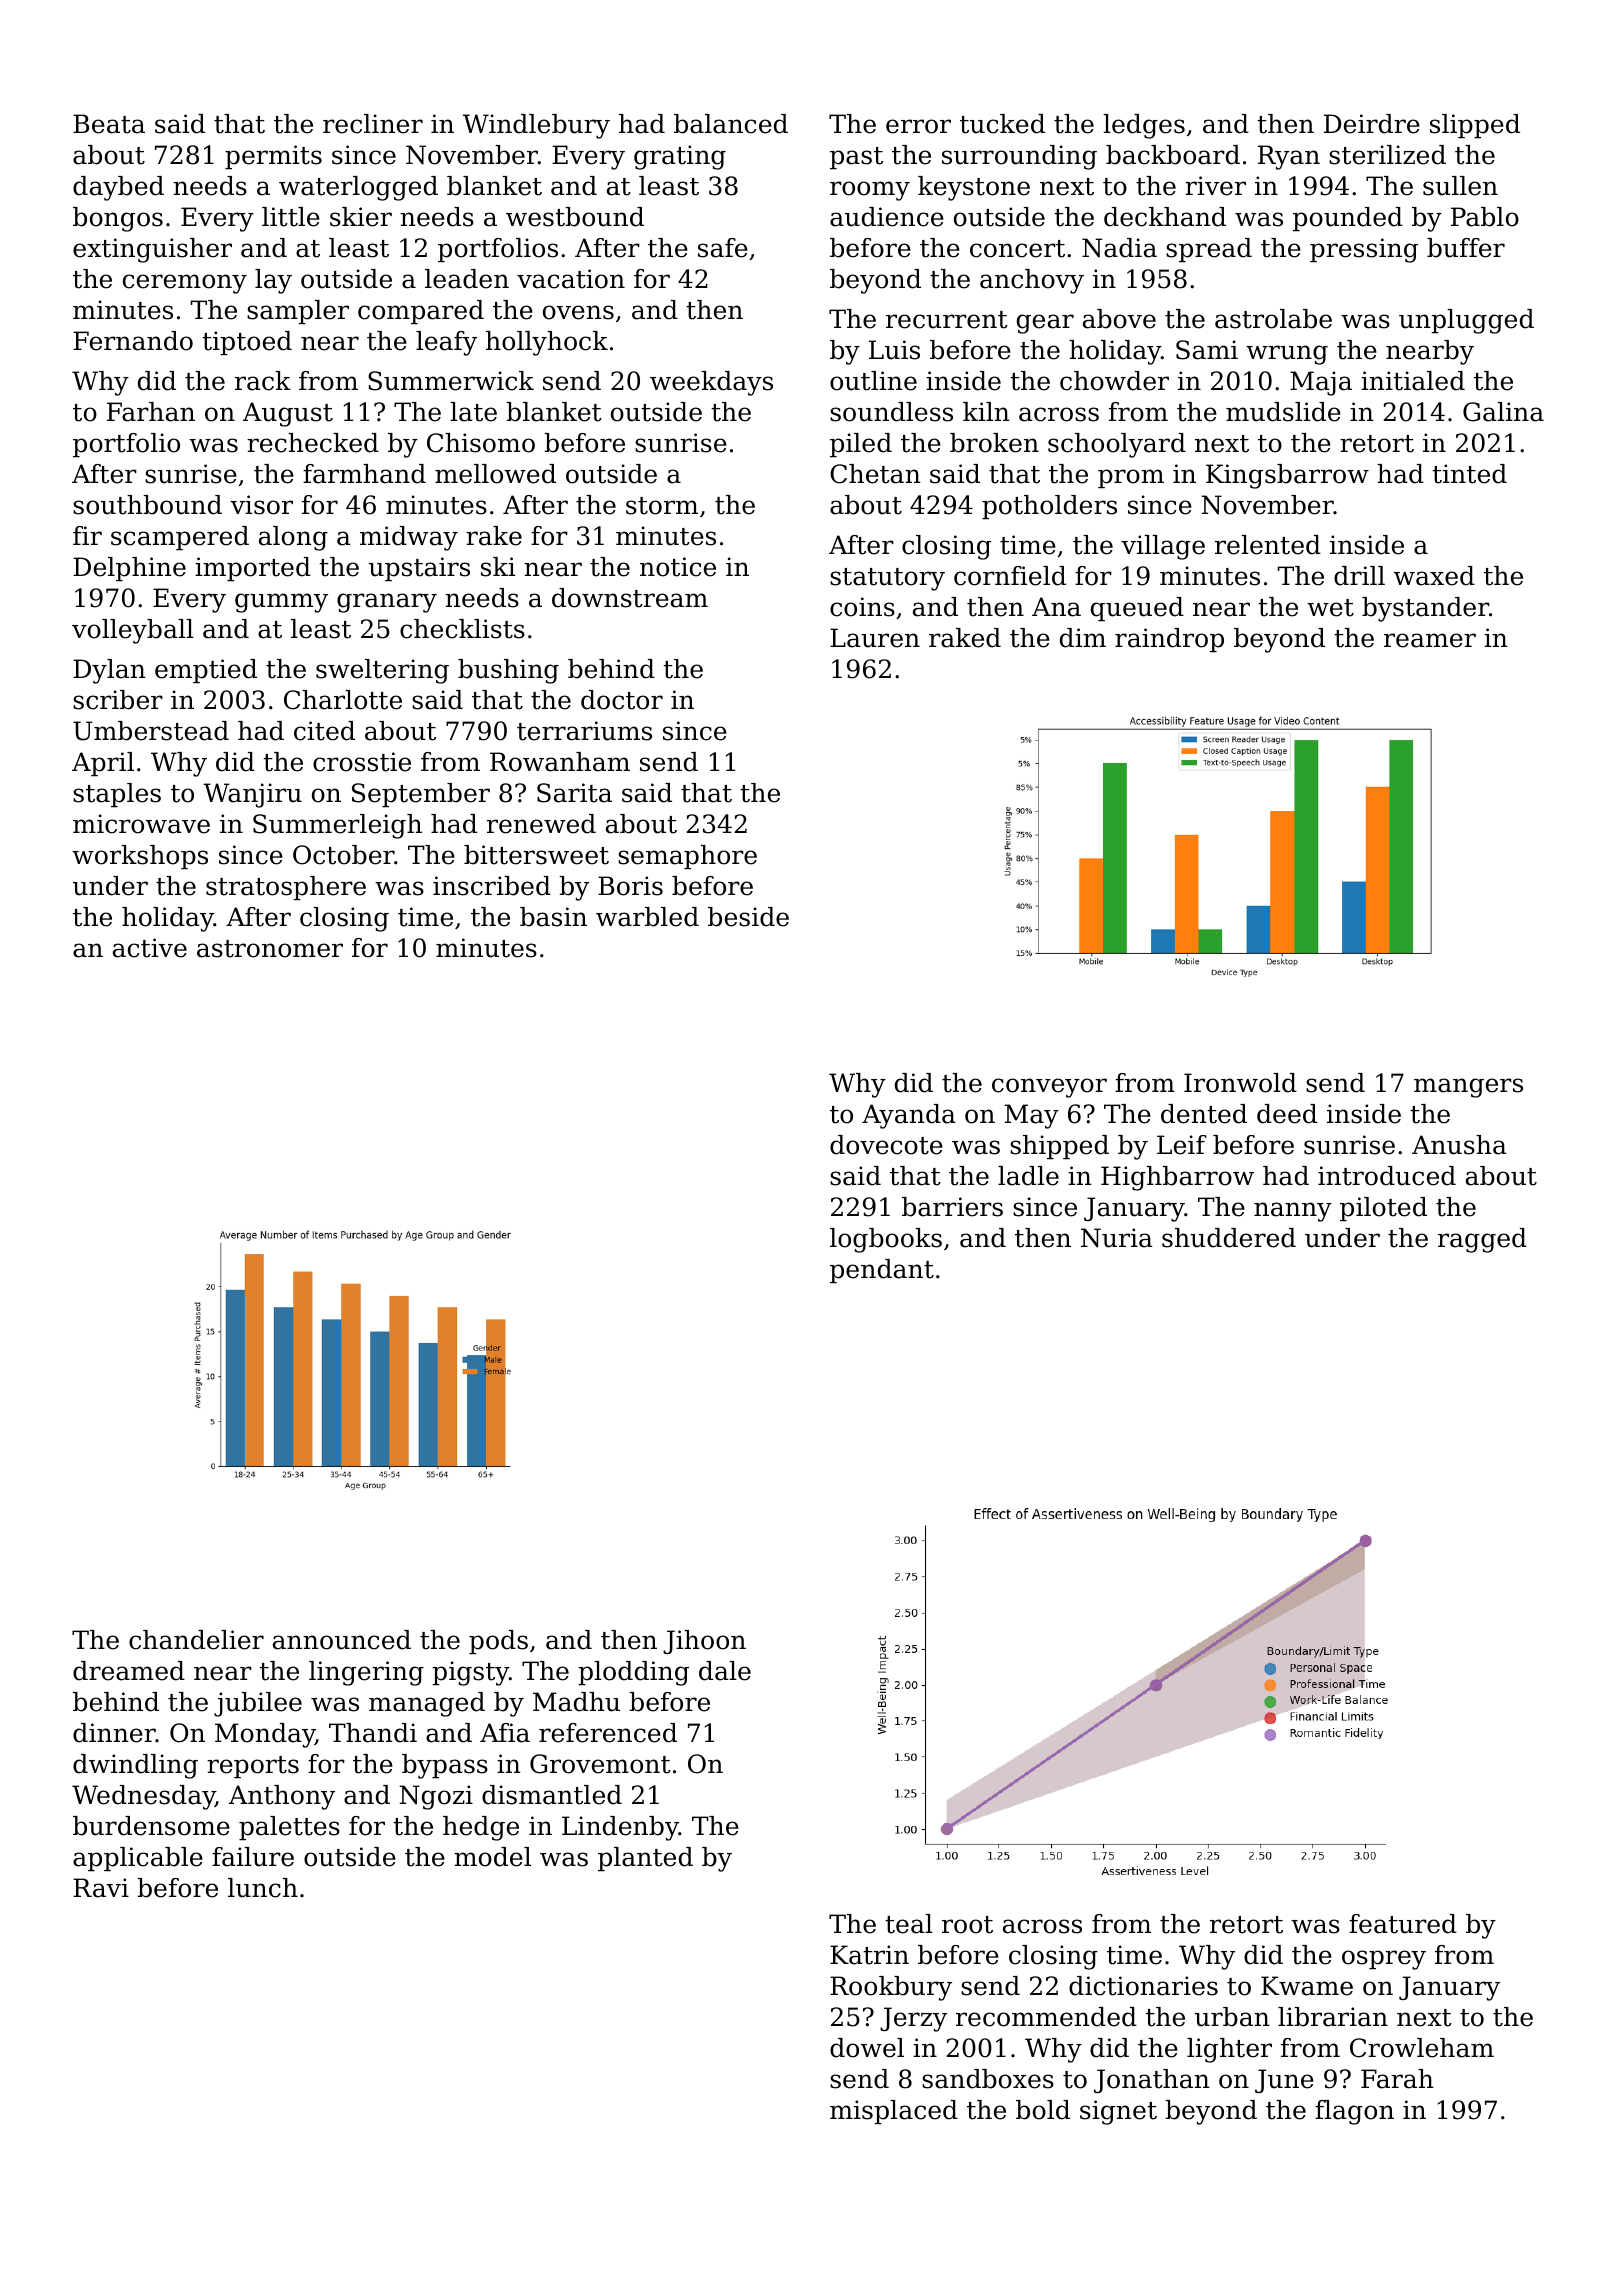 The image size is (1620, 2292). Describe the element at coordinates (286, 888) in the document. I see `stratosphere` at that location.
